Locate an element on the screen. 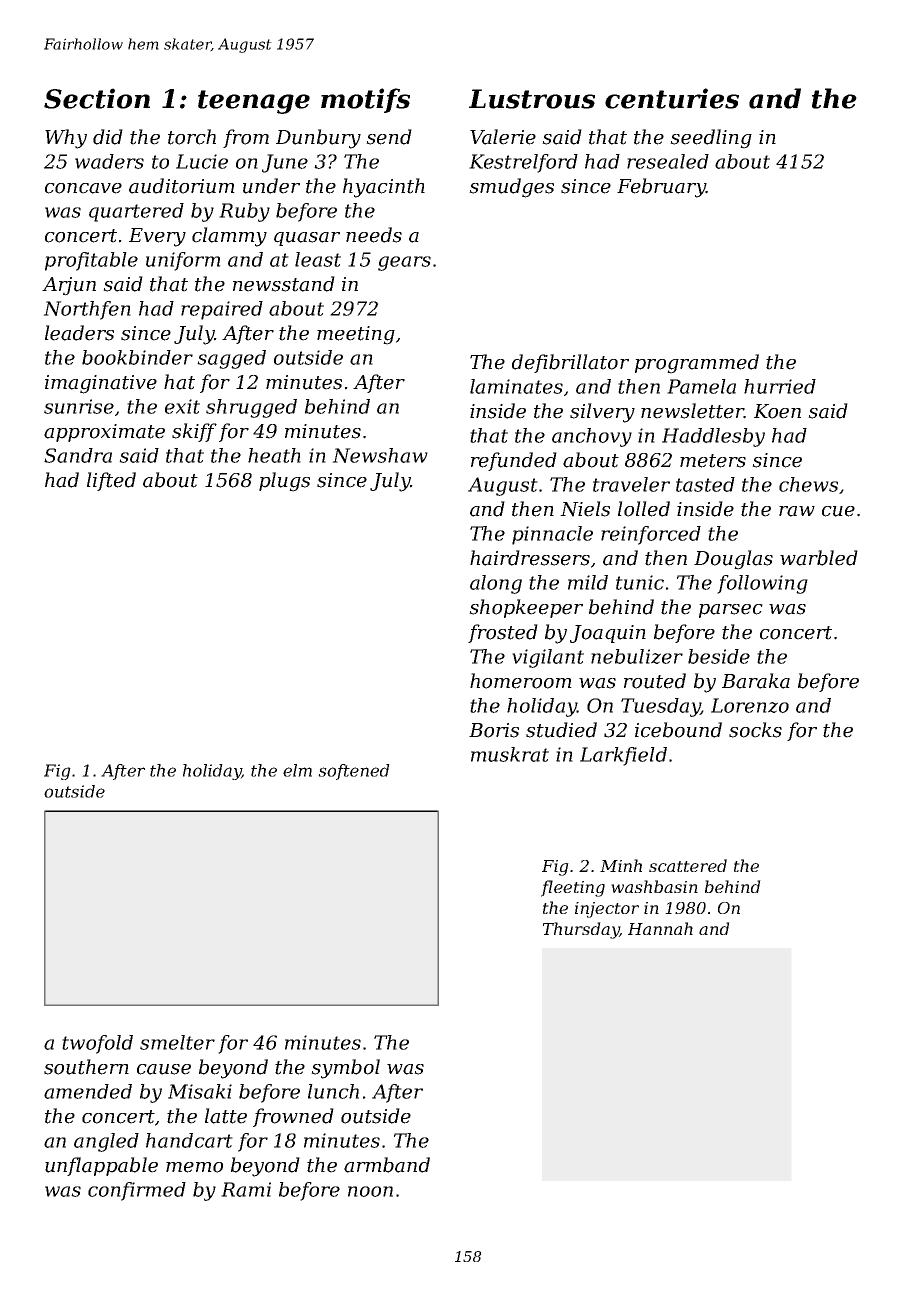  Thursday is located at coordinates (581, 930).
